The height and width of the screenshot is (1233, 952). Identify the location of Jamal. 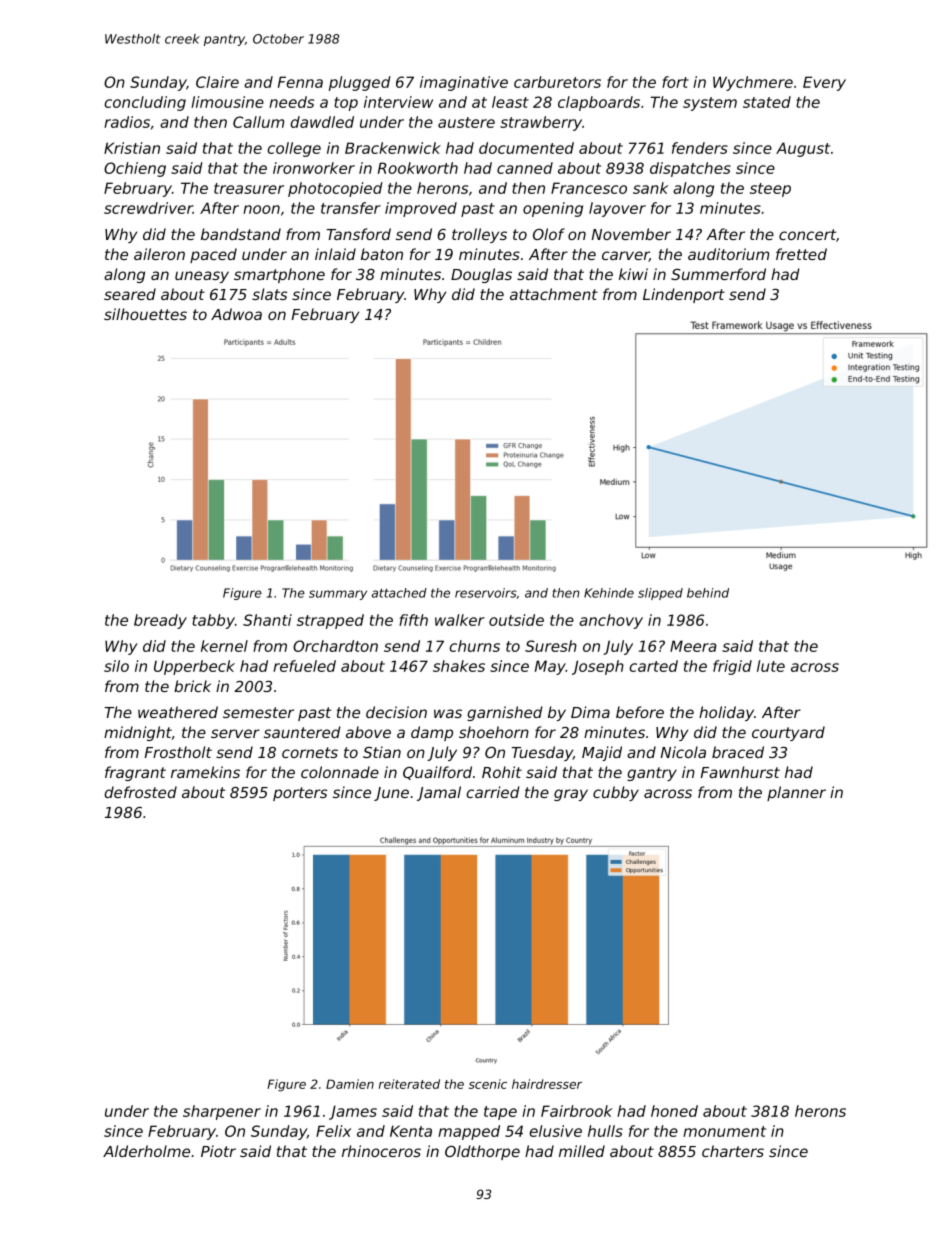
(439, 793).
